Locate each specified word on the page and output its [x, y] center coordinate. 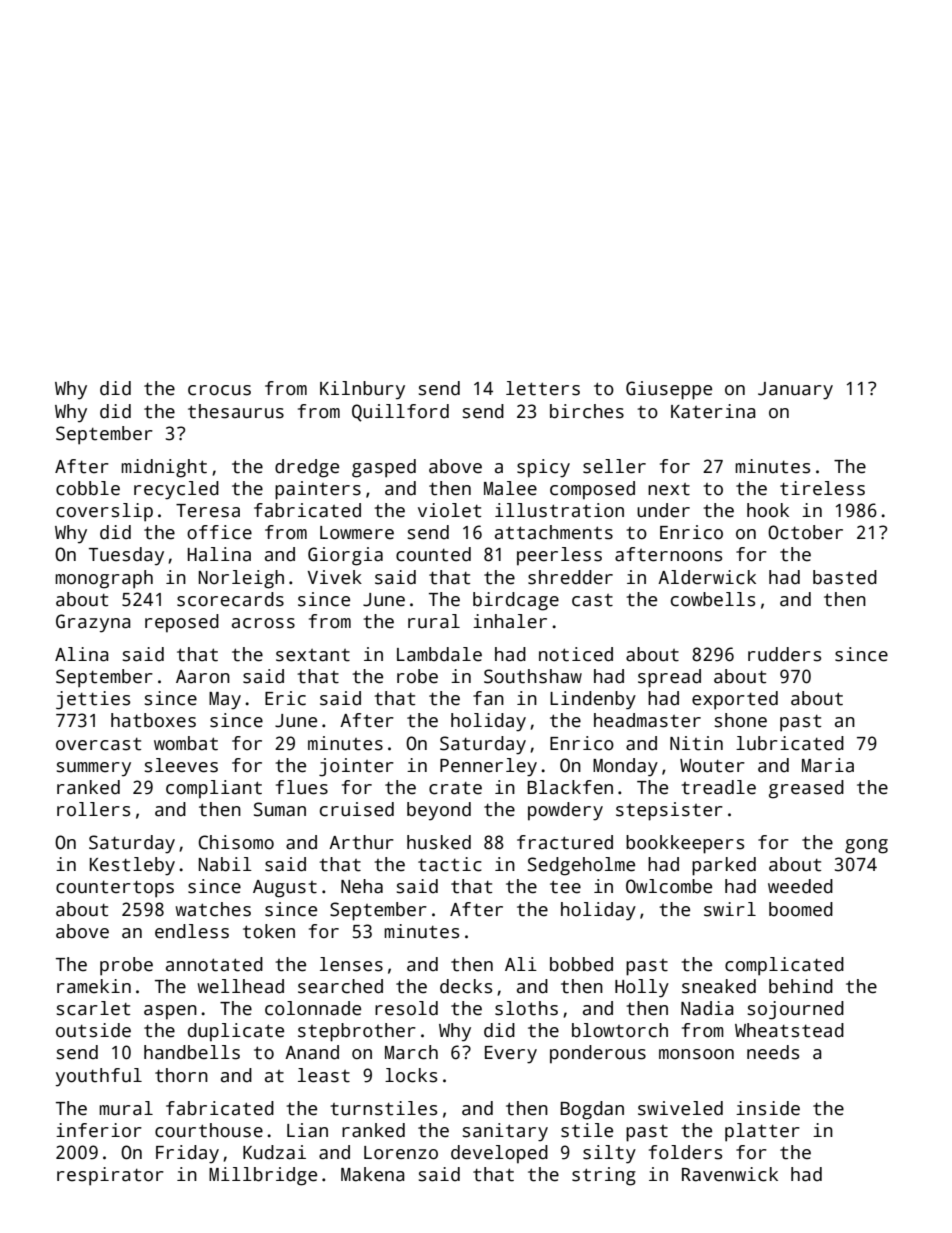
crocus [219, 390]
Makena [373, 1174]
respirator [110, 1176]
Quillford [400, 413]
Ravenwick [730, 1174]
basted [845, 577]
